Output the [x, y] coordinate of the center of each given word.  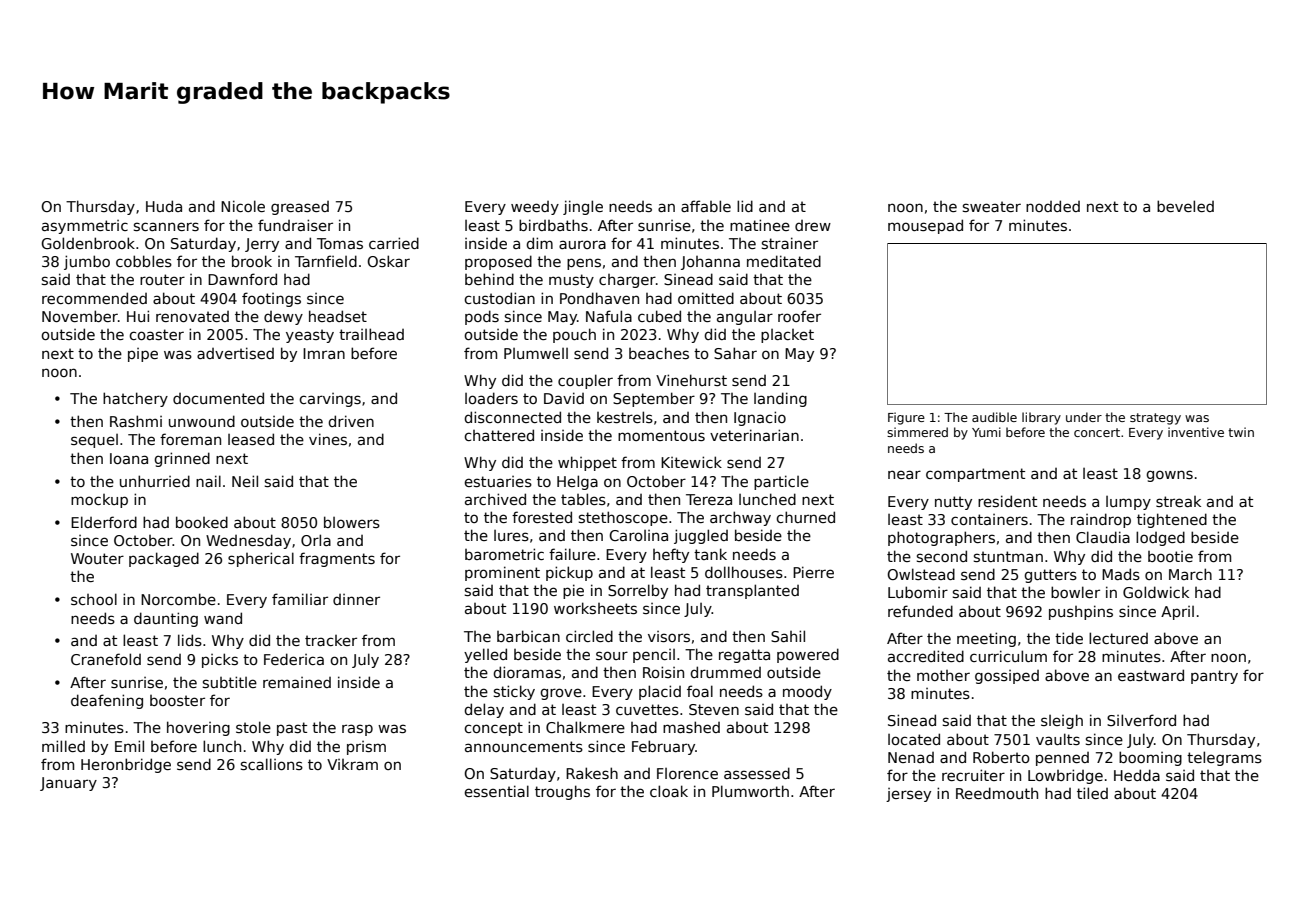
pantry [1214, 677]
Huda [164, 206]
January [68, 784]
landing [780, 399]
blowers [352, 522]
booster [177, 700]
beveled [1185, 206]
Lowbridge [1065, 776]
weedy [535, 208]
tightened [1172, 520]
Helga [577, 482]
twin [1241, 432]
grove [561, 694]
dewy [283, 318]
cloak [669, 791]
